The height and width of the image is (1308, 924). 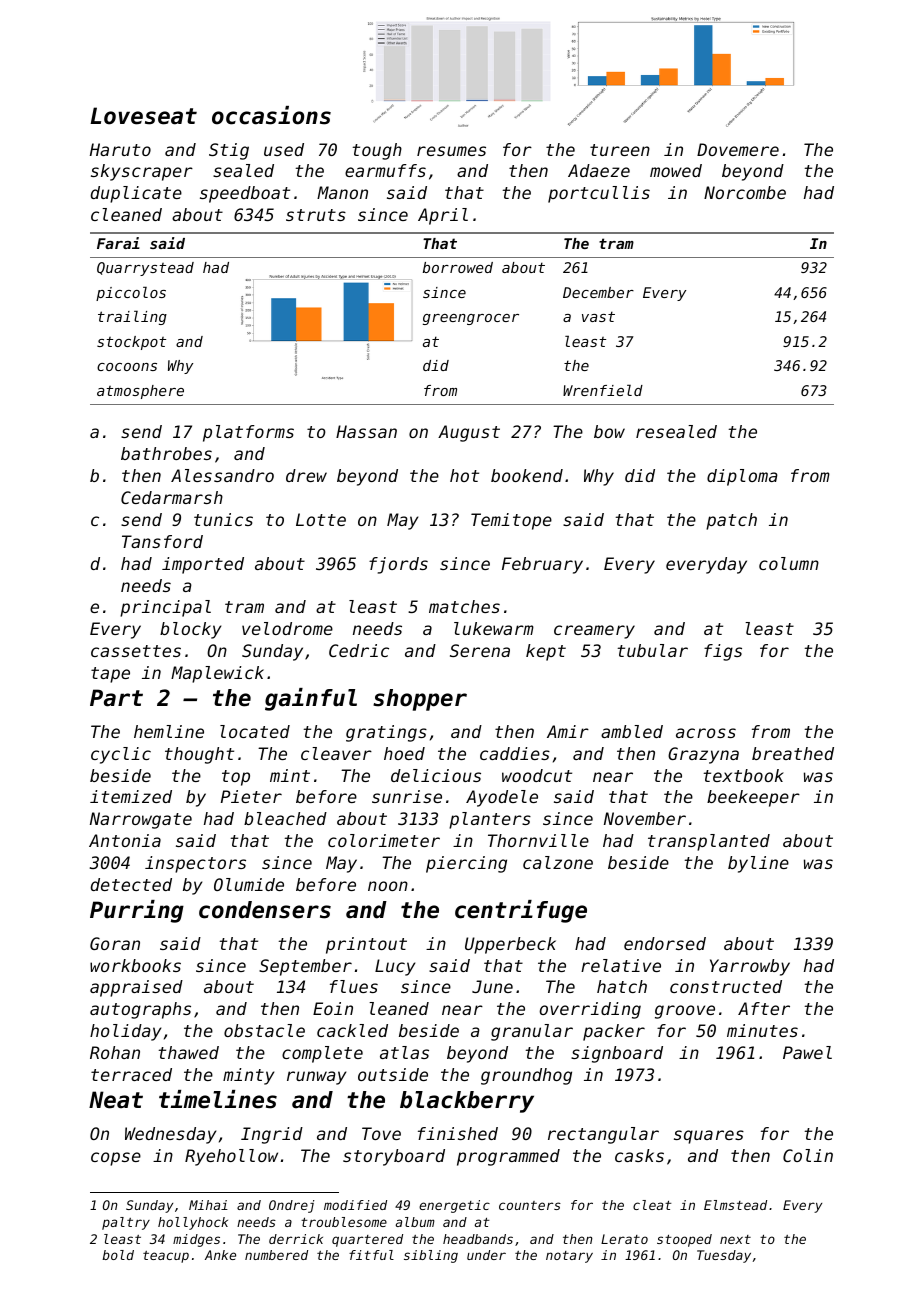 I want to click on lukewarm, so click(x=494, y=628).
